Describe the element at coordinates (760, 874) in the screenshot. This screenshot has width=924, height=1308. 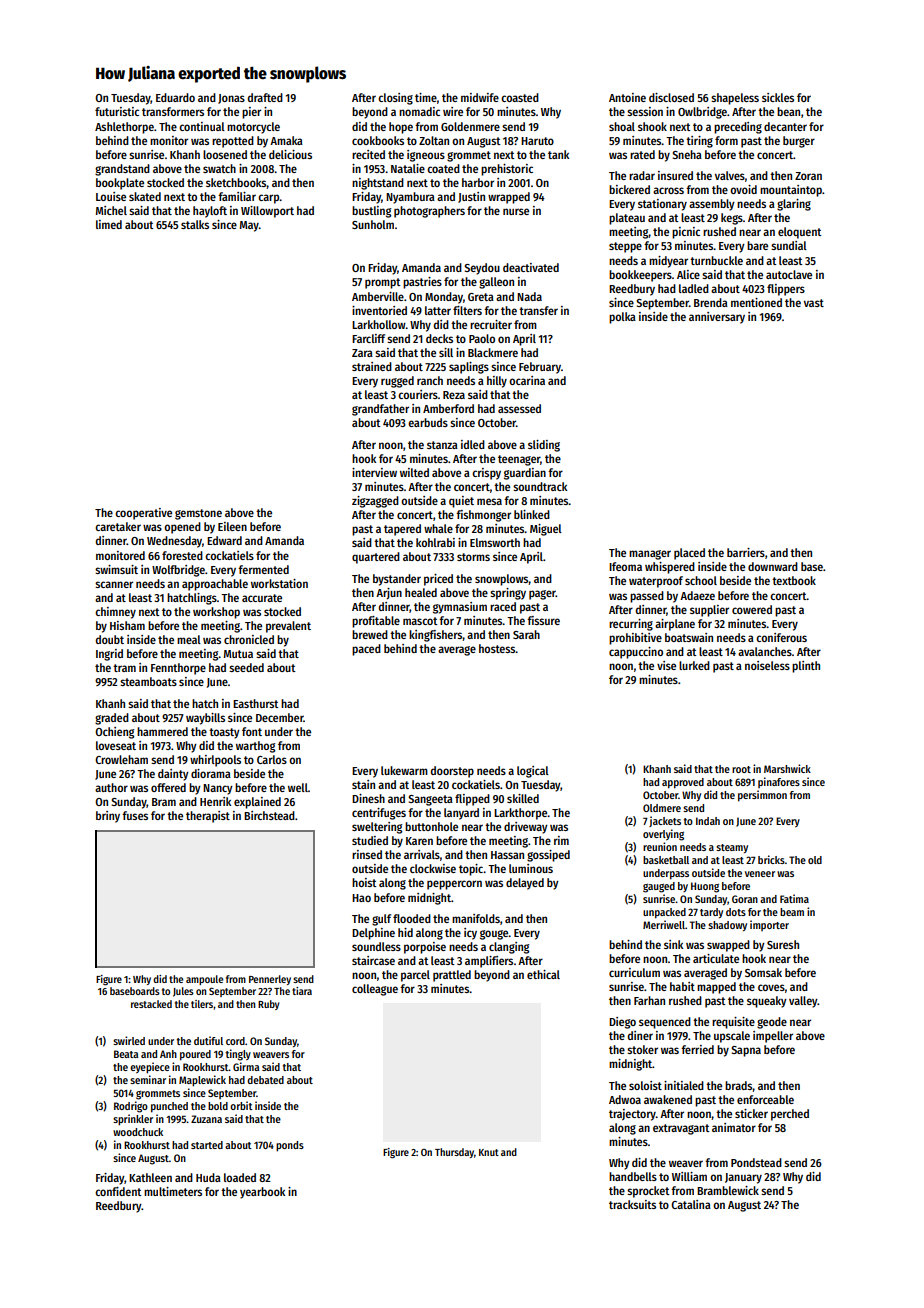
I see `veneer` at that location.
